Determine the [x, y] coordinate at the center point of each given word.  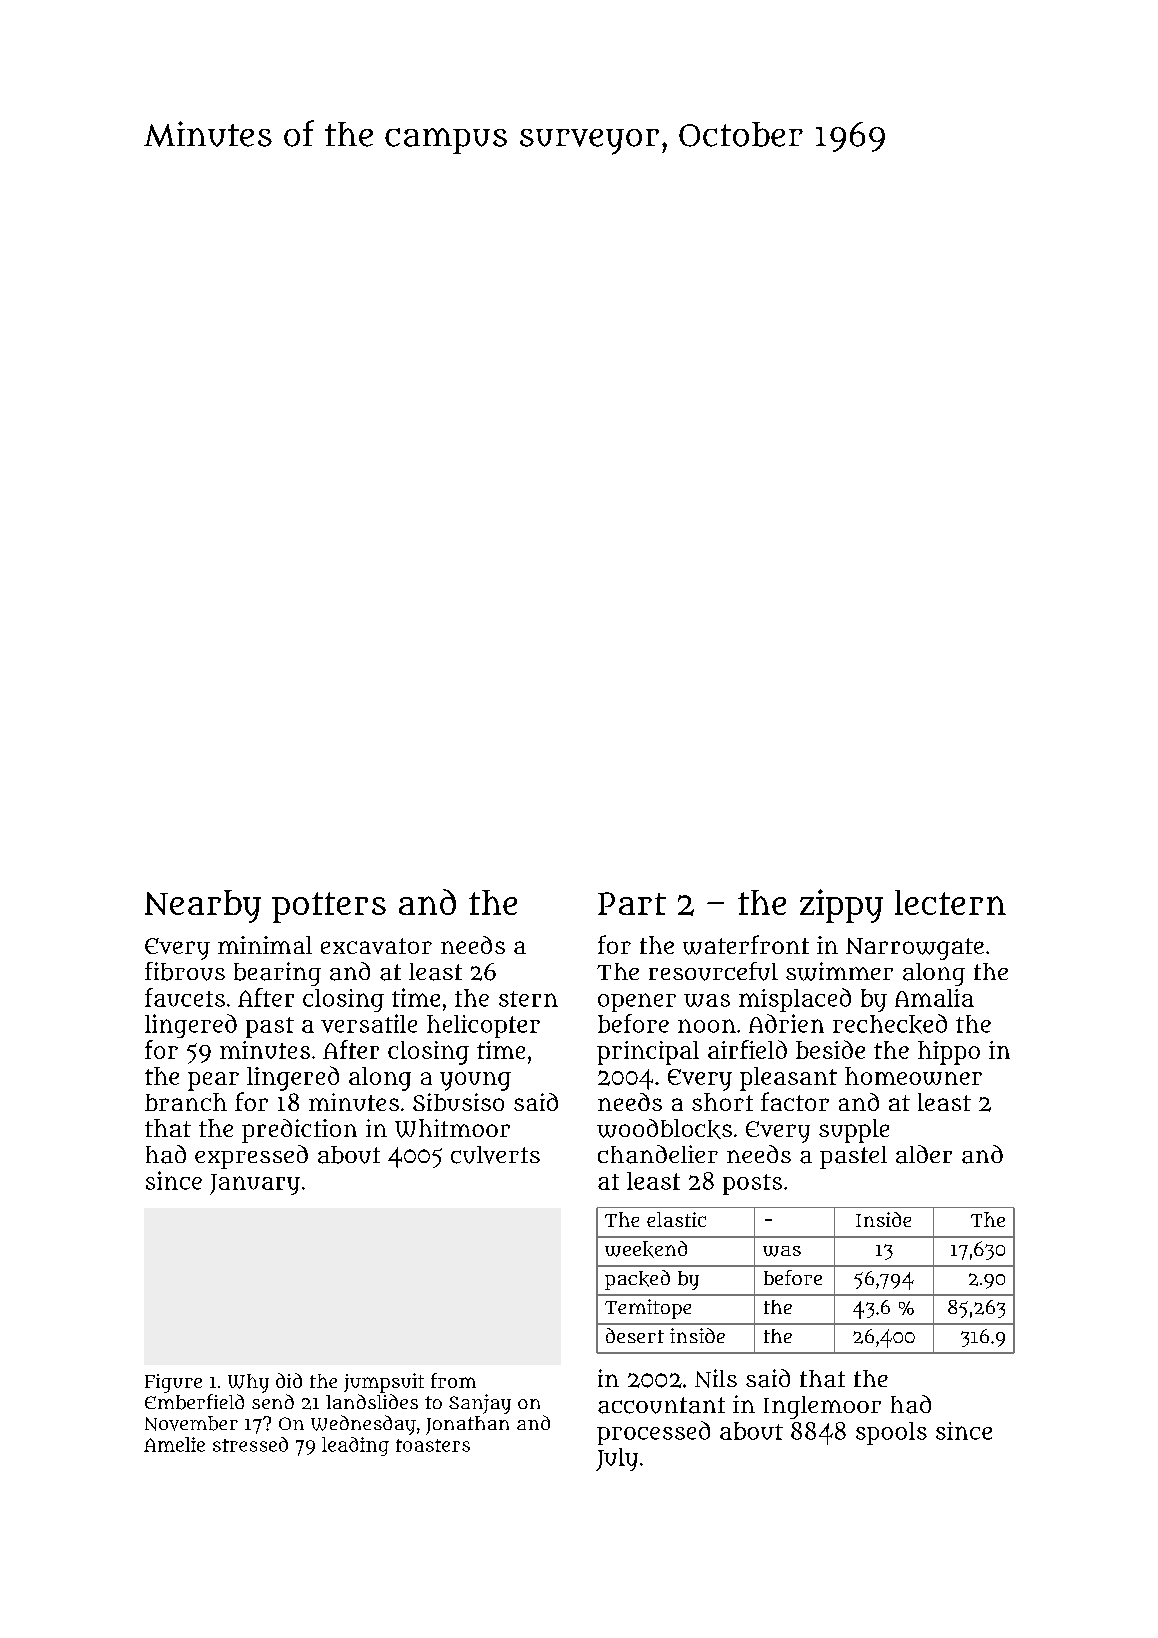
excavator [376, 946]
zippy [841, 906]
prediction [299, 1131]
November [191, 1423]
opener [637, 1002]
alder [924, 1154]
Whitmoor [452, 1128]
